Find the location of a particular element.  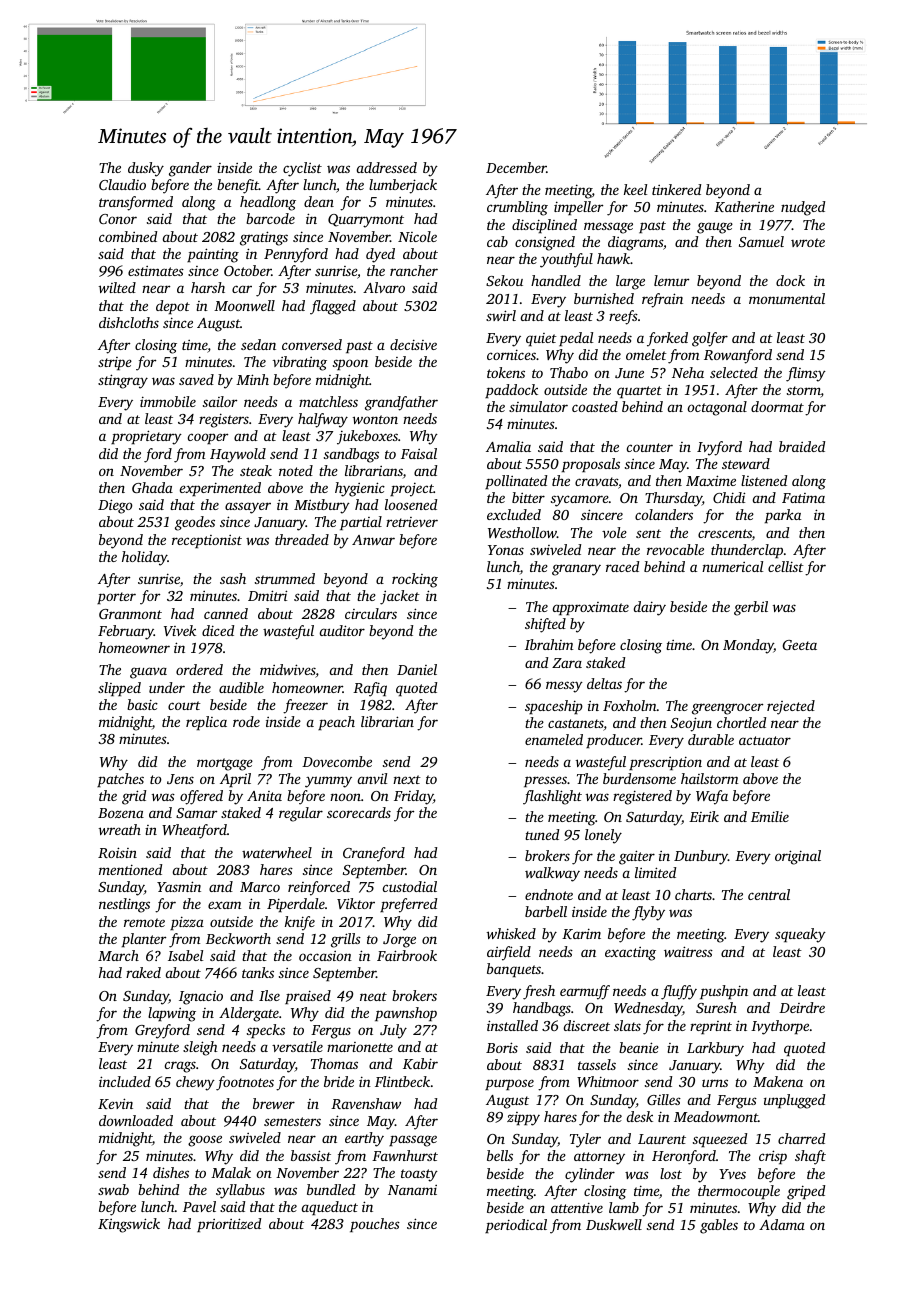

nudged is located at coordinates (803, 208).
